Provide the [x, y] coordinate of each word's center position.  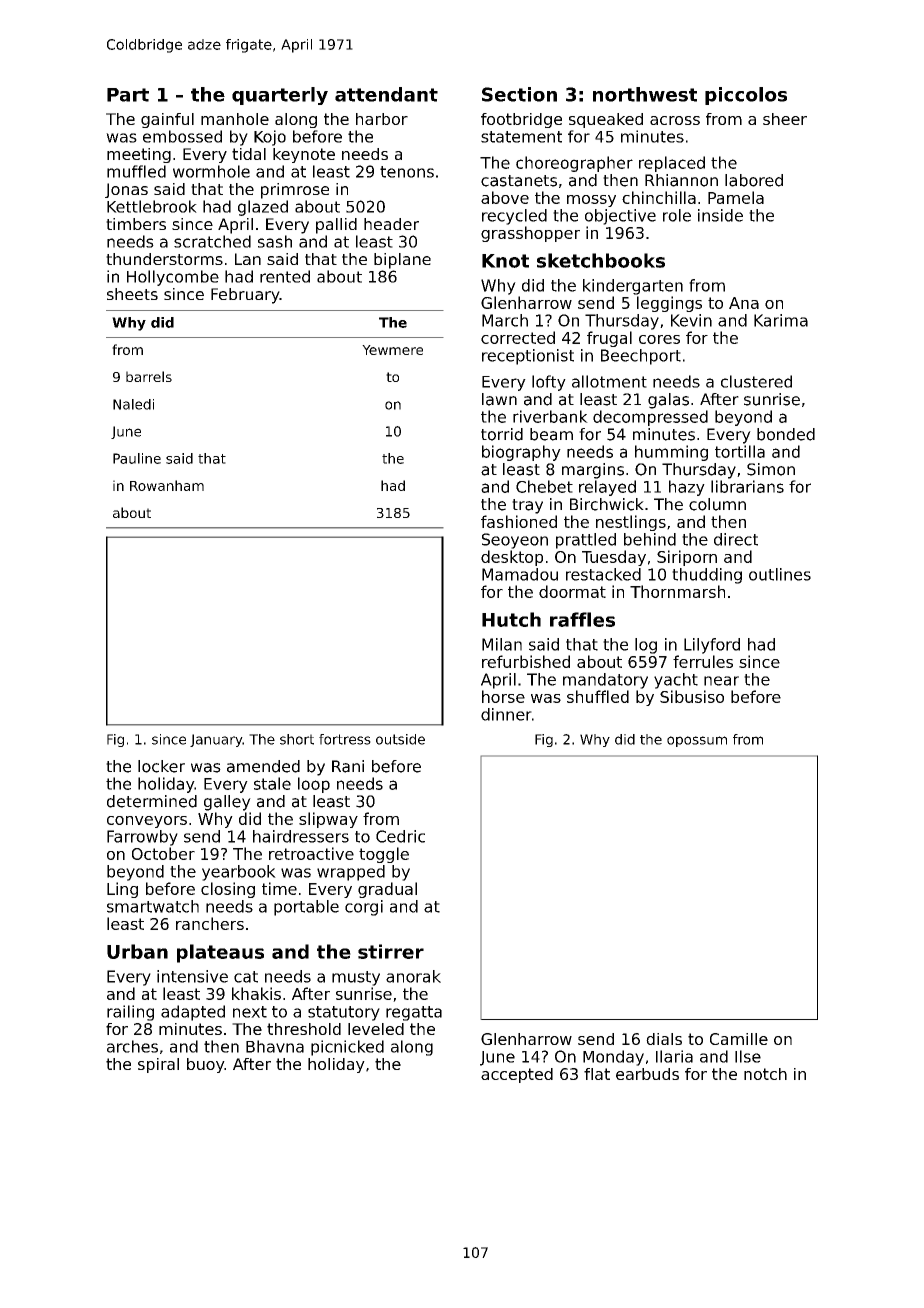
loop [314, 785]
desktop [512, 558]
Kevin [691, 320]
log [646, 646]
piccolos [746, 96]
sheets [132, 294]
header [391, 224]
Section [519, 94]
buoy [205, 1065]
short [297, 739]
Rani [348, 766]
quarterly [280, 96]
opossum [697, 741]
